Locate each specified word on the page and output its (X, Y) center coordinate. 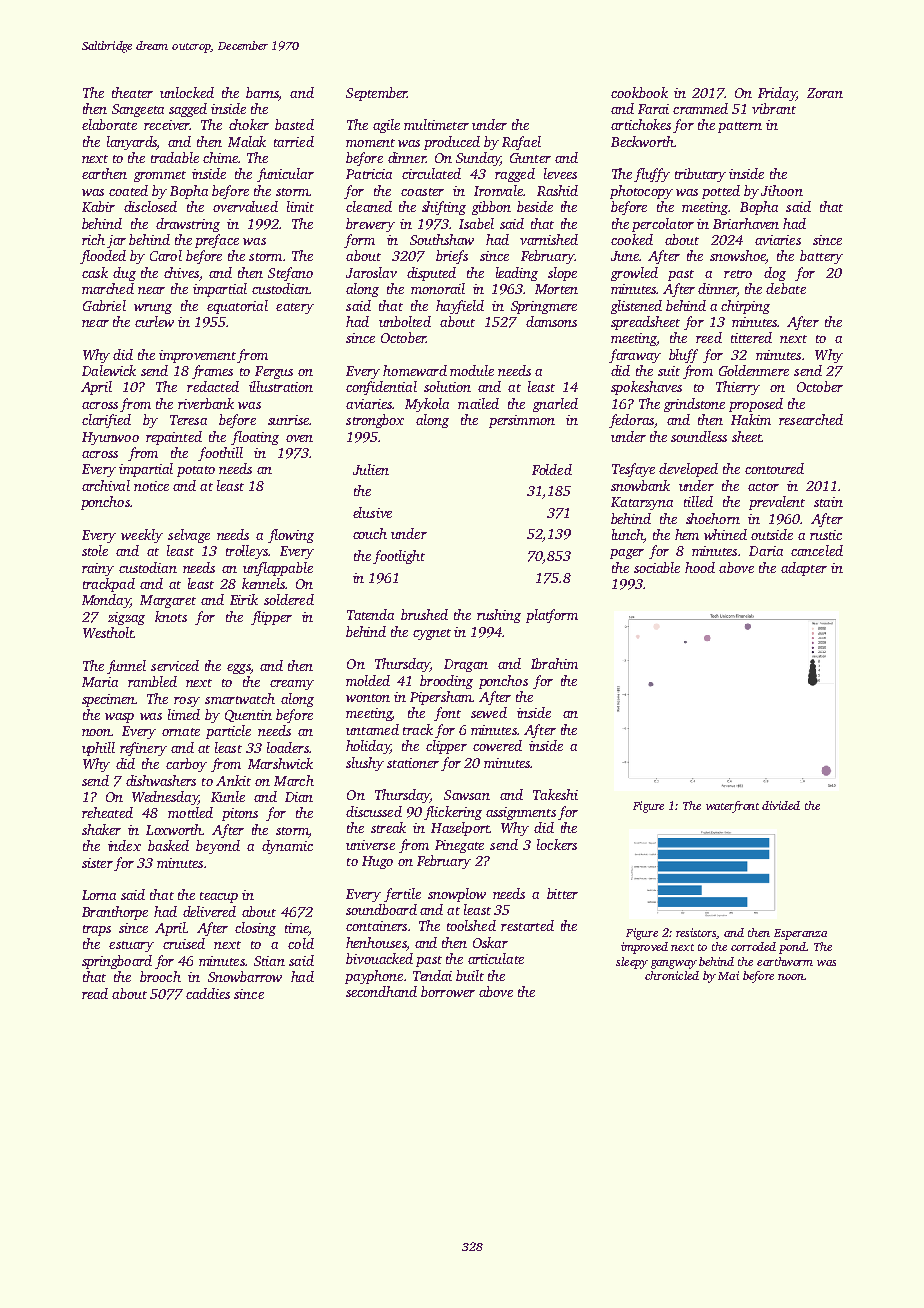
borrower (448, 991)
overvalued (245, 206)
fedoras (631, 421)
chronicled (672, 975)
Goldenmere (754, 370)
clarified (106, 421)
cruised (184, 943)
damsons (551, 321)
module (472, 370)
